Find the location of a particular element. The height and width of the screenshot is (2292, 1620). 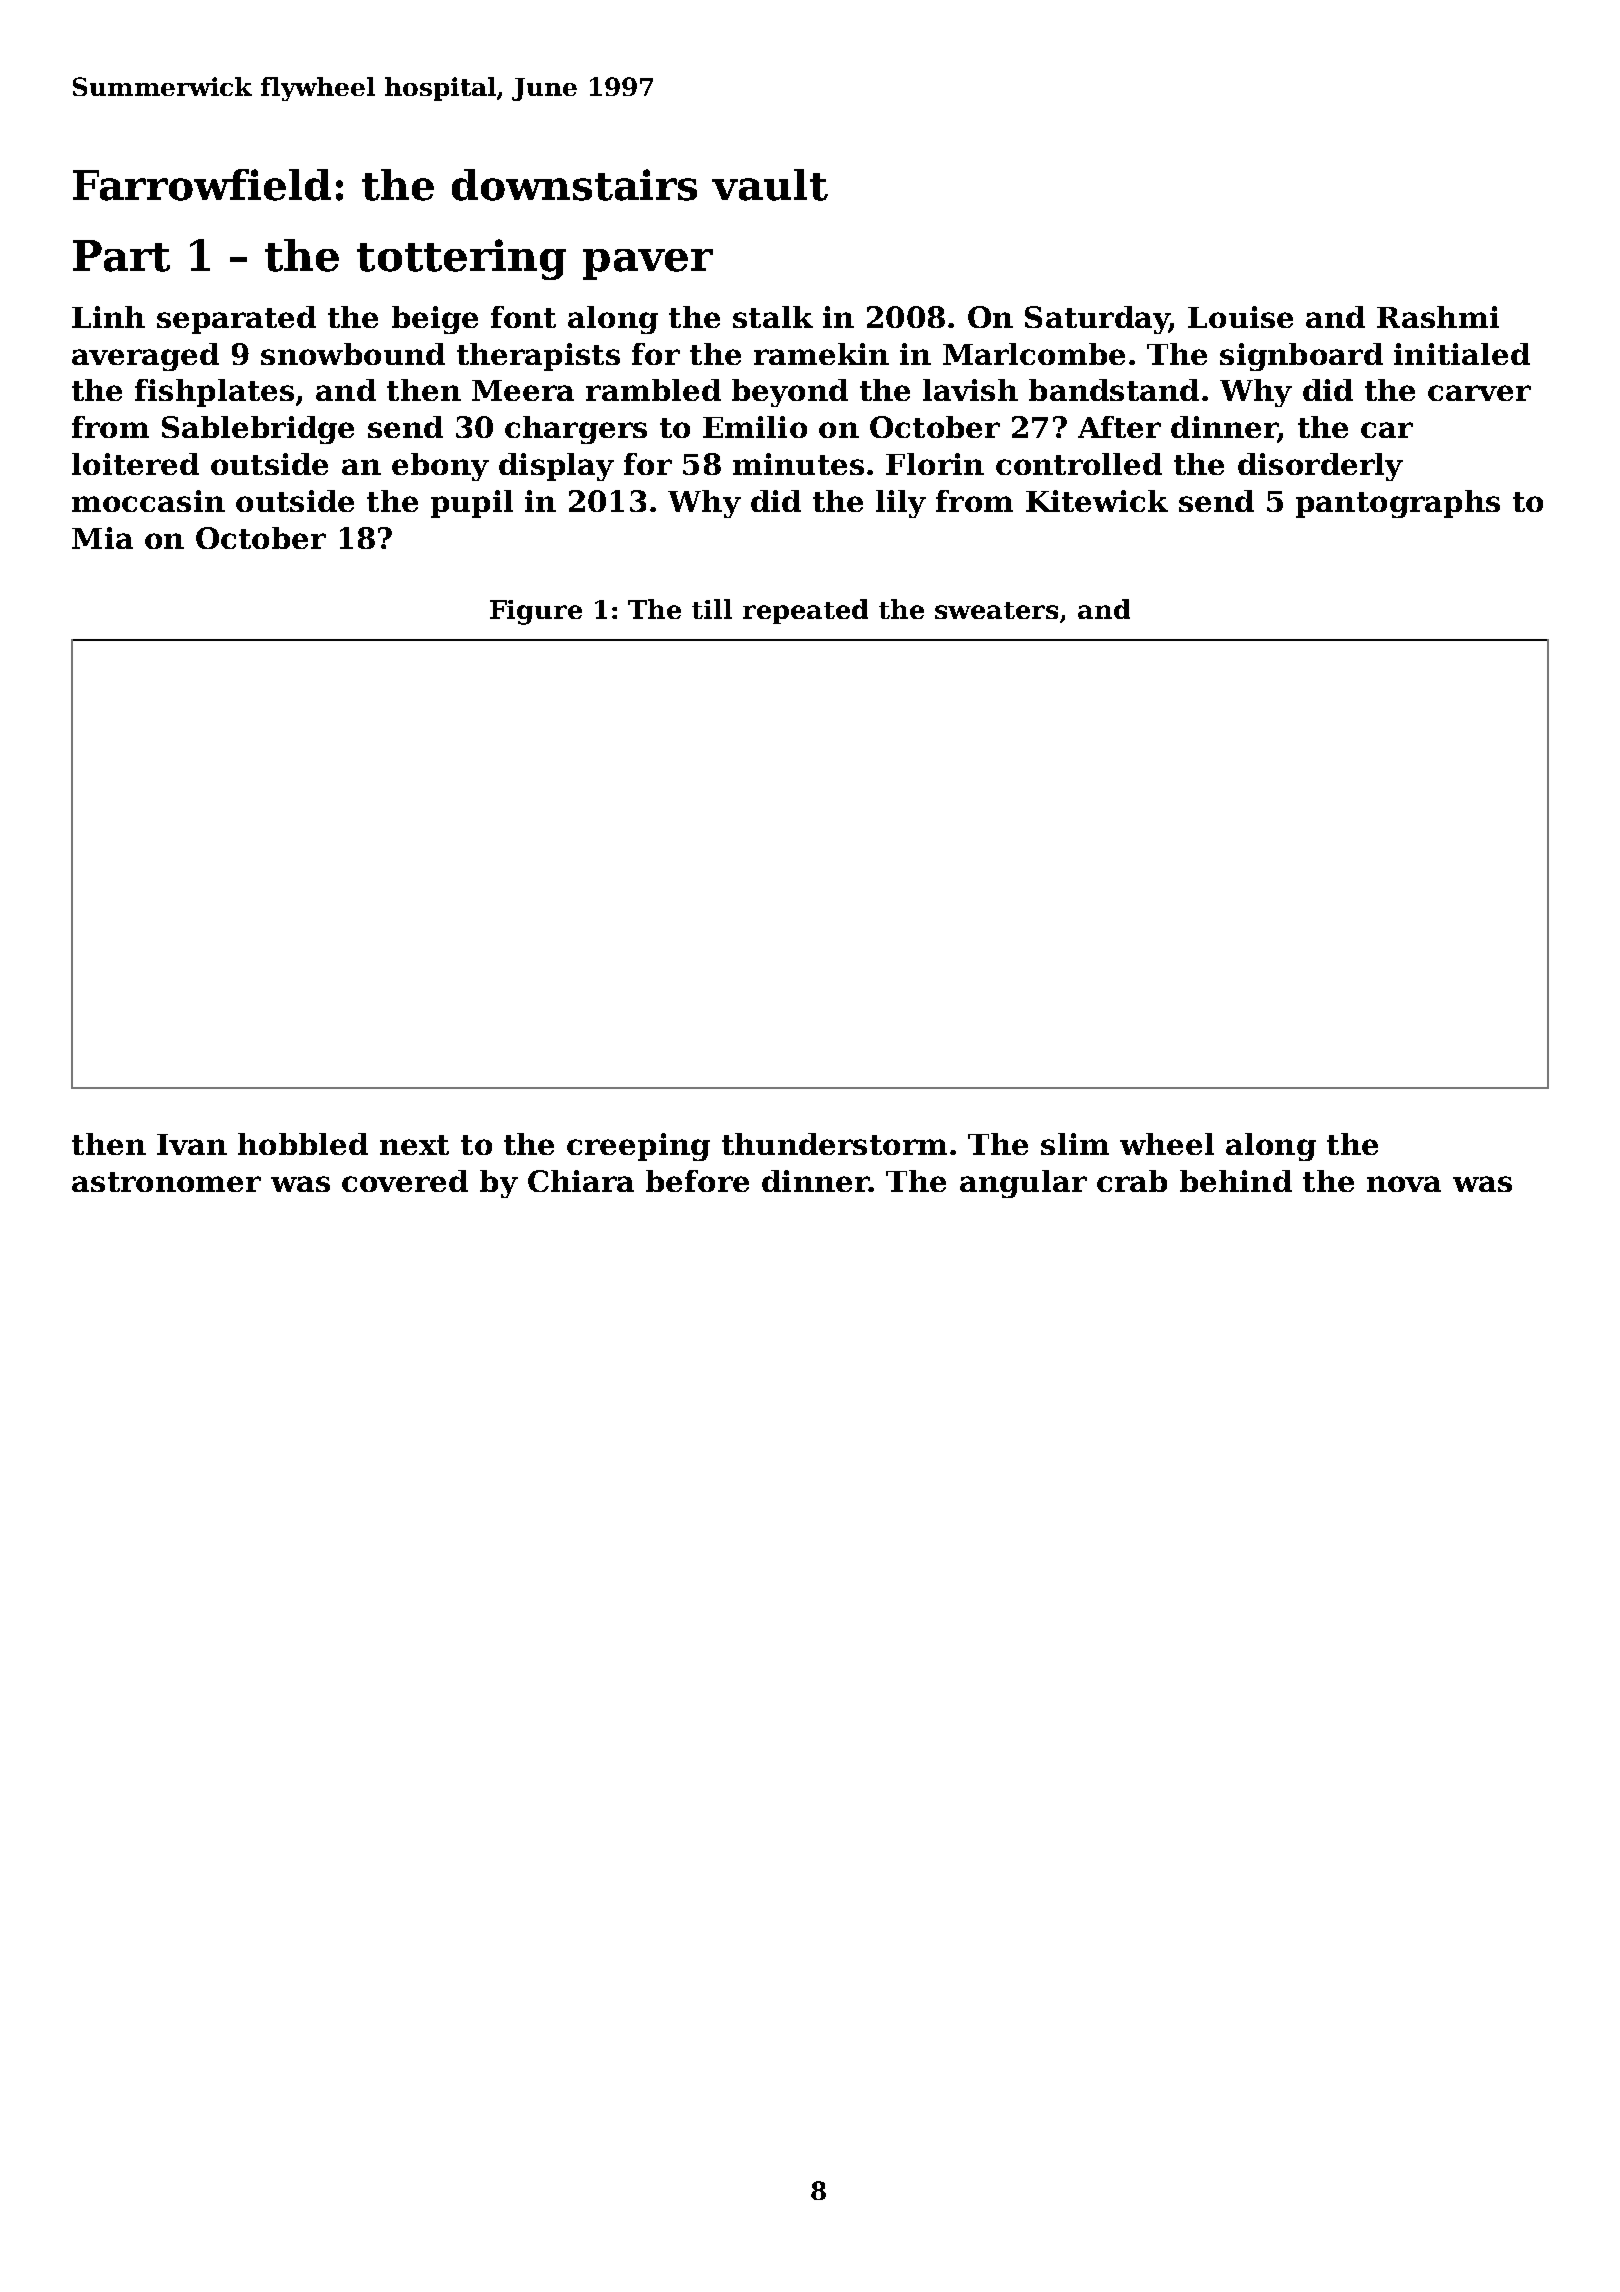

tottering is located at coordinates (461, 259).
